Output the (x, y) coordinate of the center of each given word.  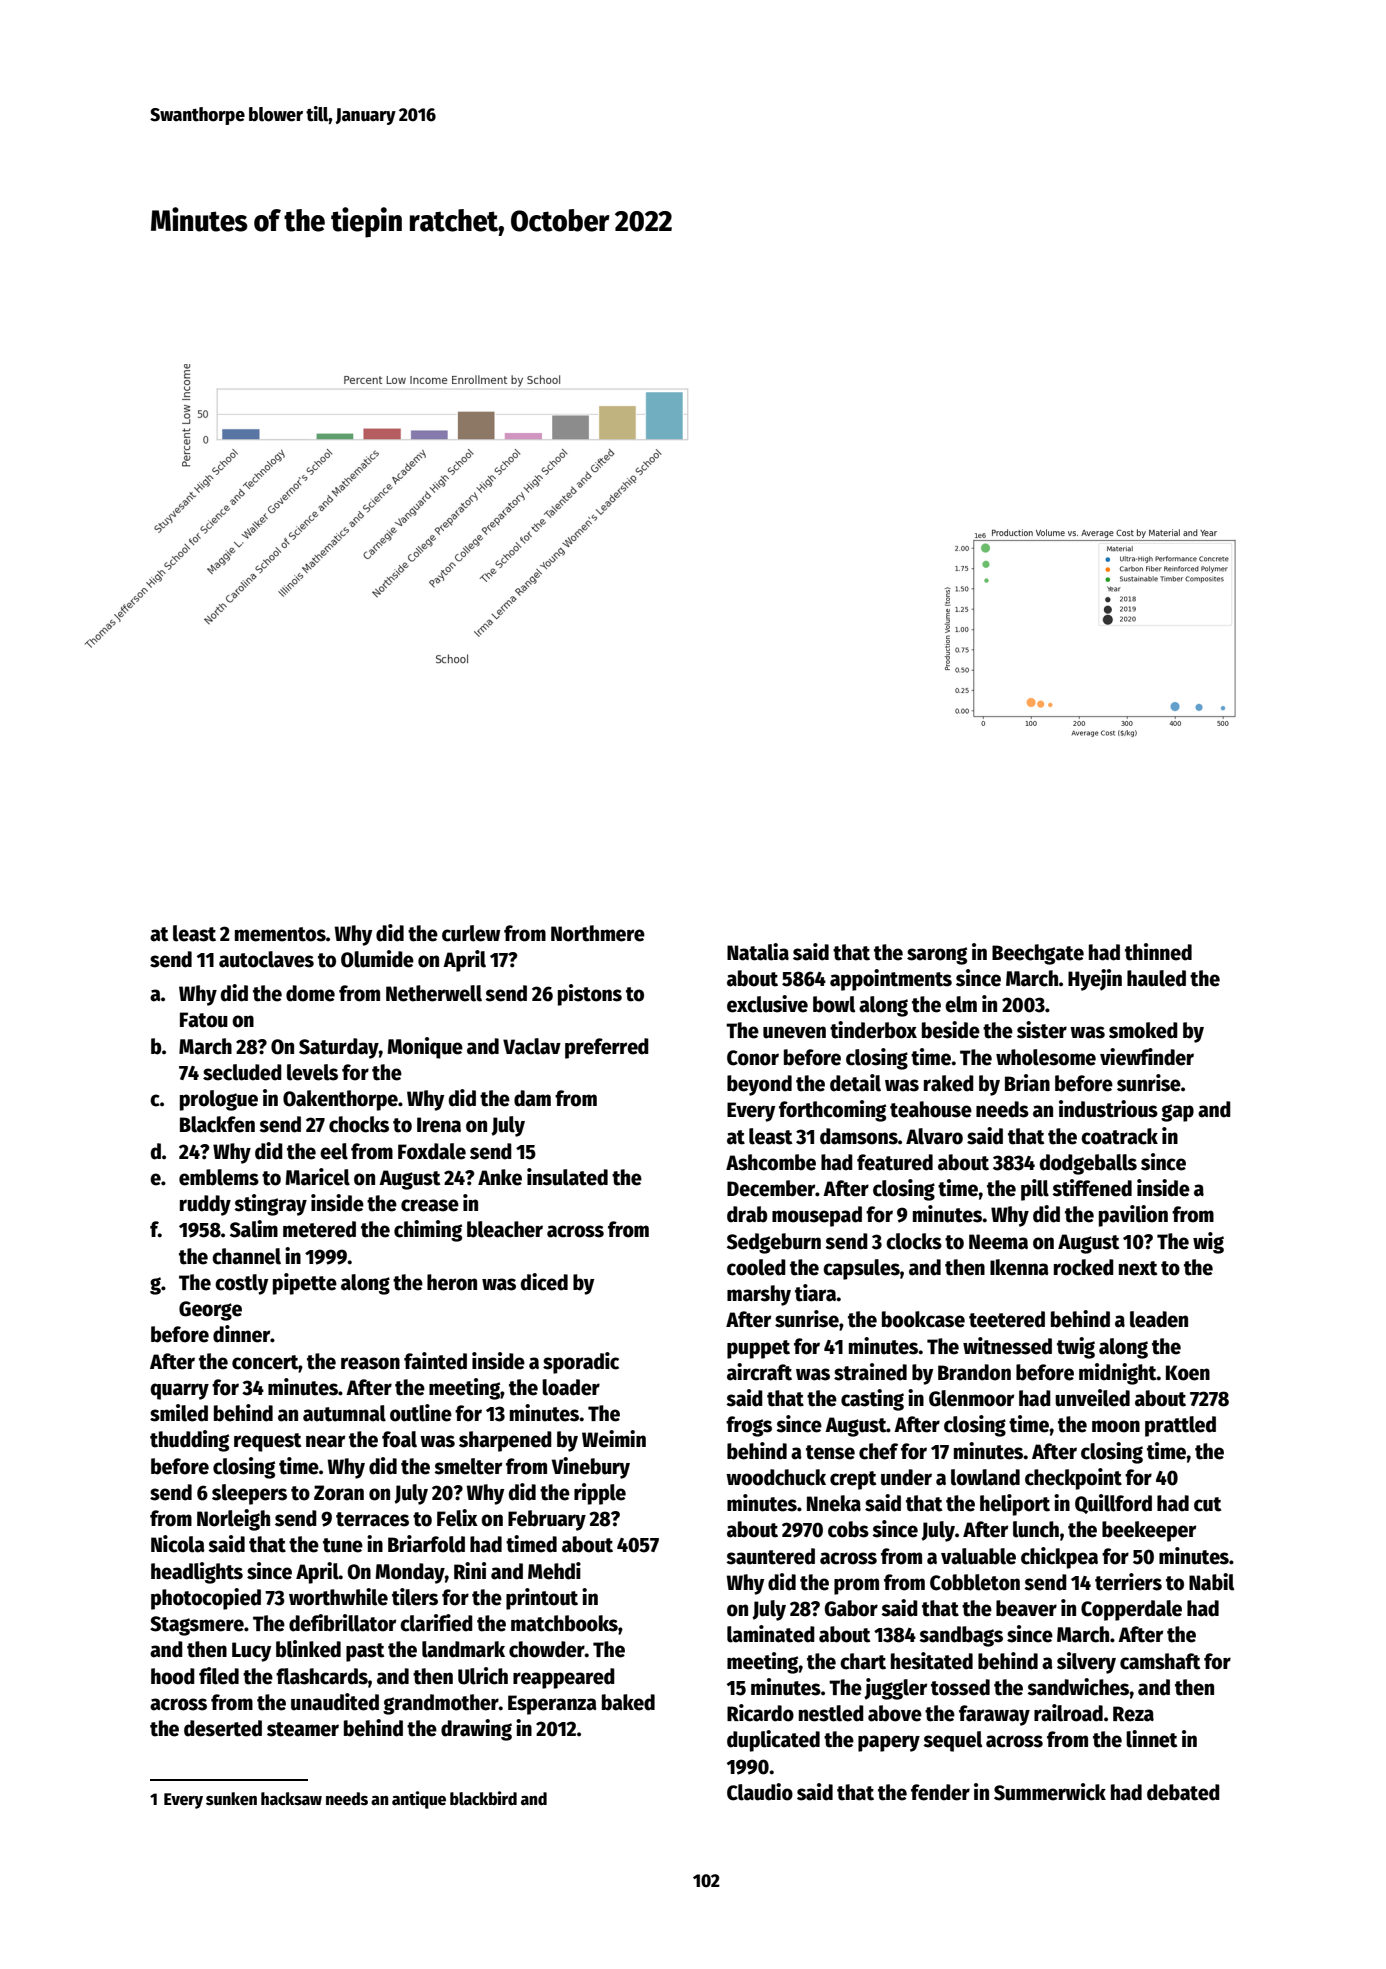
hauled (1156, 978)
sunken (231, 1799)
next (1138, 1268)
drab (747, 1214)
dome (310, 993)
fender (940, 1792)
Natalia (758, 952)
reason (370, 1363)
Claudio (760, 1792)
